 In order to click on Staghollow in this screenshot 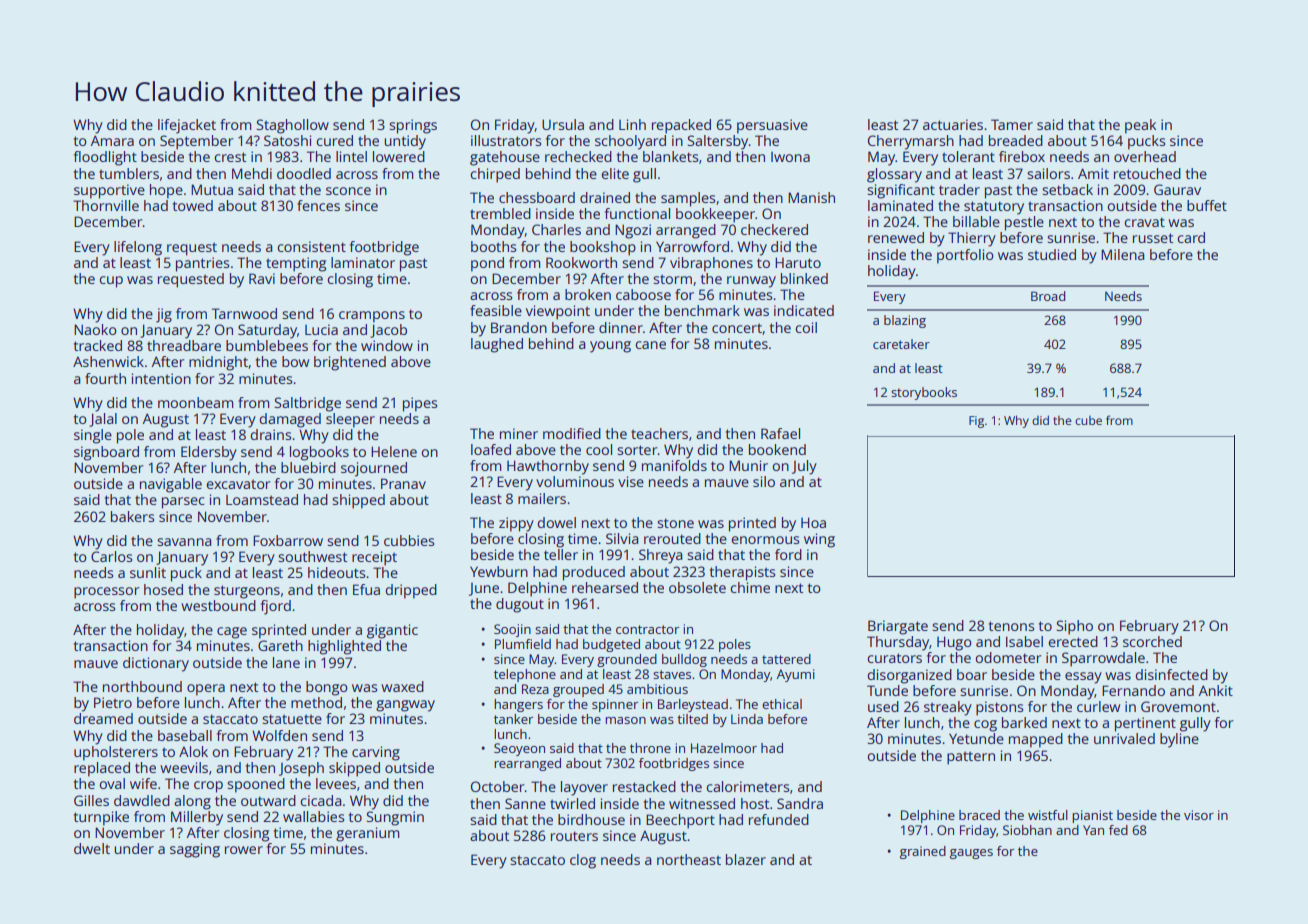, I will do `click(293, 126)`.
